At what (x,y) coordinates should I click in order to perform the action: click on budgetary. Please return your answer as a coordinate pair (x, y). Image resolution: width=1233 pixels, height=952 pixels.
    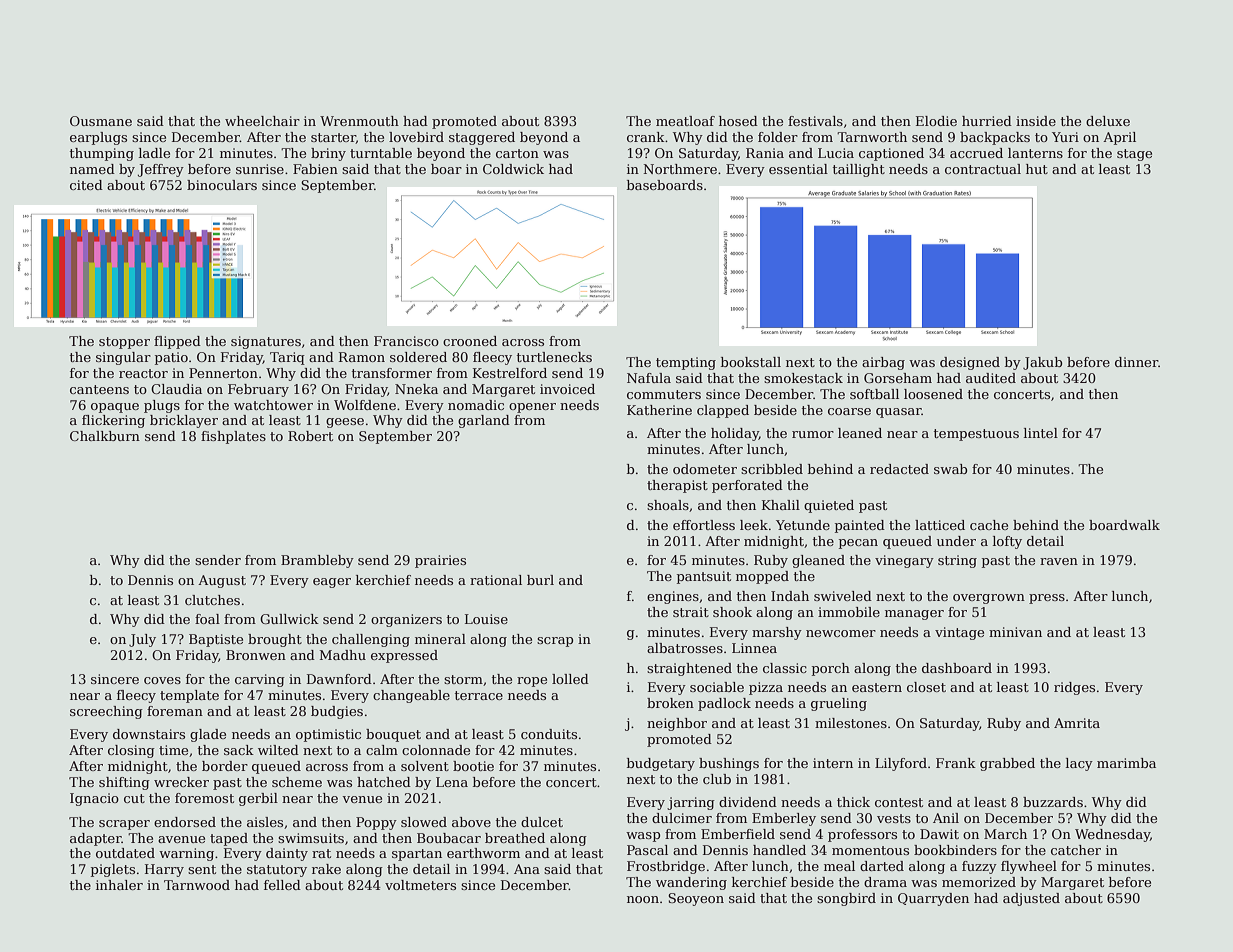
    Looking at the image, I should click on (661, 764).
